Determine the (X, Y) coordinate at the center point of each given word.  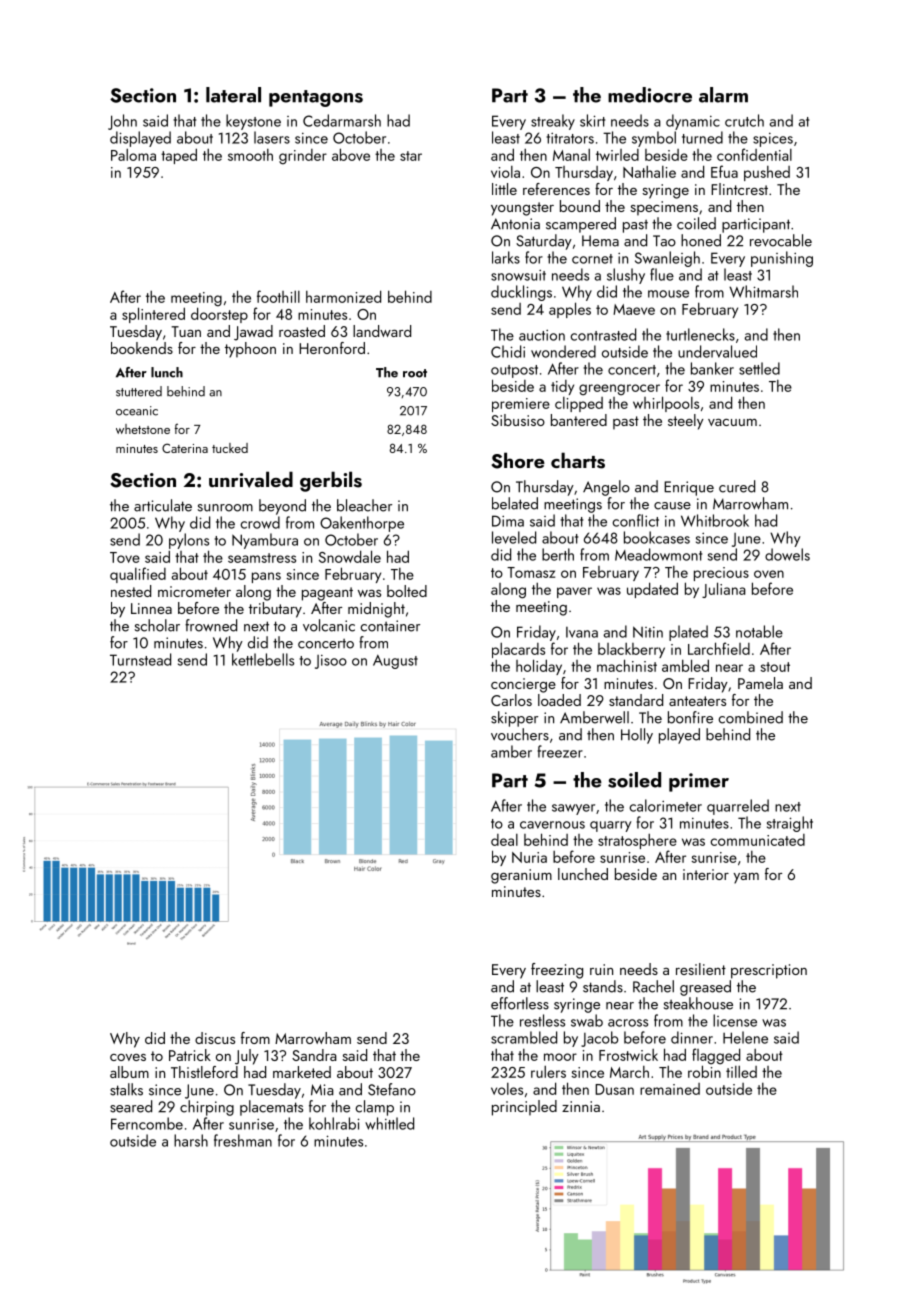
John (122, 122)
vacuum (732, 422)
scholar (157, 625)
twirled (617, 155)
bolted (407, 591)
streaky (553, 122)
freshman (243, 1140)
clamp (375, 1108)
